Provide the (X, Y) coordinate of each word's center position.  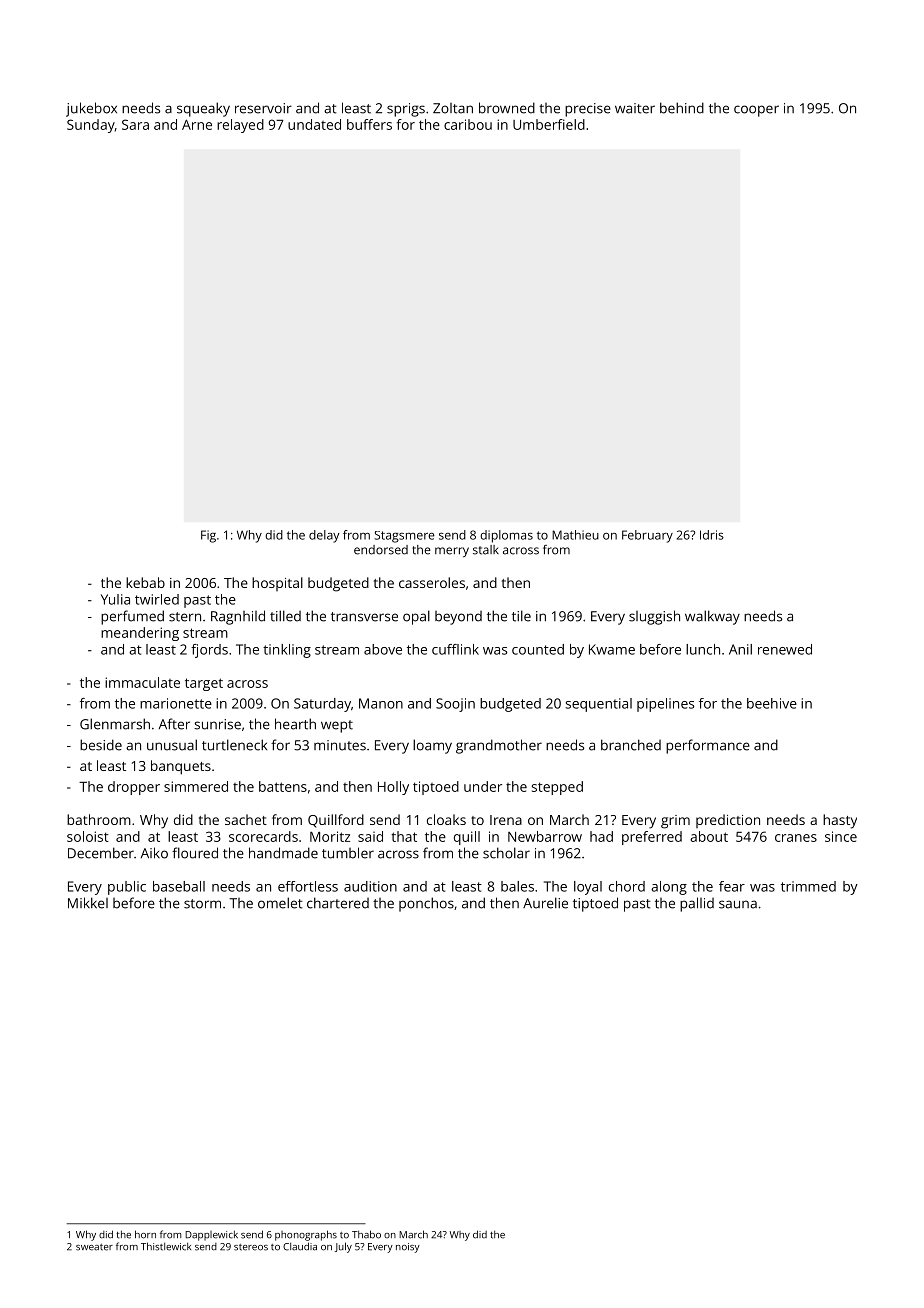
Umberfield (549, 124)
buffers (369, 124)
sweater (94, 1247)
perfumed (132, 617)
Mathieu (575, 535)
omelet (280, 903)
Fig (208, 536)
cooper (756, 111)
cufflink (455, 649)
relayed (240, 126)
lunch (703, 649)
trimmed (808, 886)
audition (370, 886)
